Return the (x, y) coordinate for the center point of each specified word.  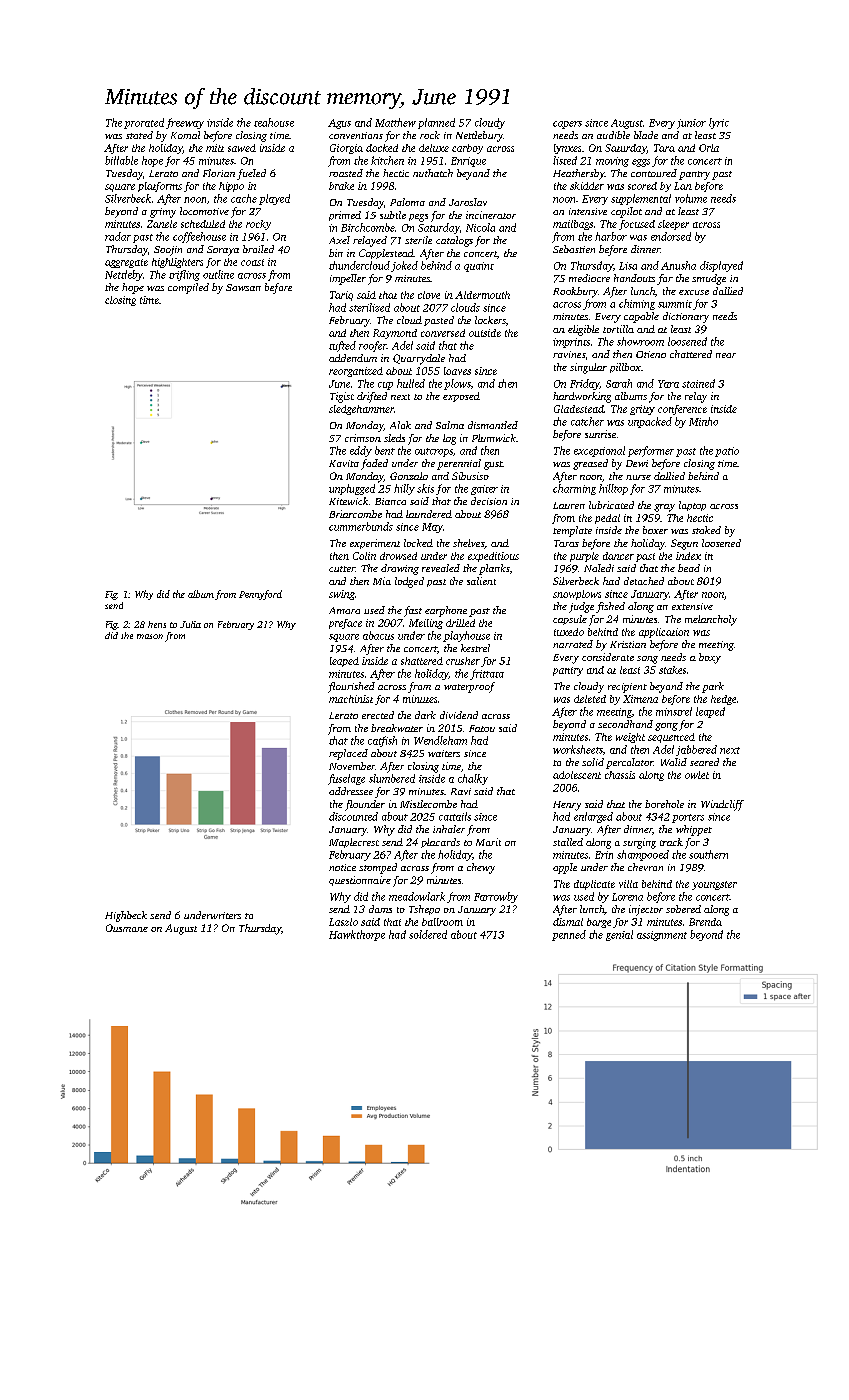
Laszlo (343, 922)
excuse (694, 292)
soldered (428, 934)
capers (567, 125)
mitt (215, 148)
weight (630, 738)
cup (385, 386)
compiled (188, 288)
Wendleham (440, 740)
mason (150, 636)
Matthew (395, 122)
